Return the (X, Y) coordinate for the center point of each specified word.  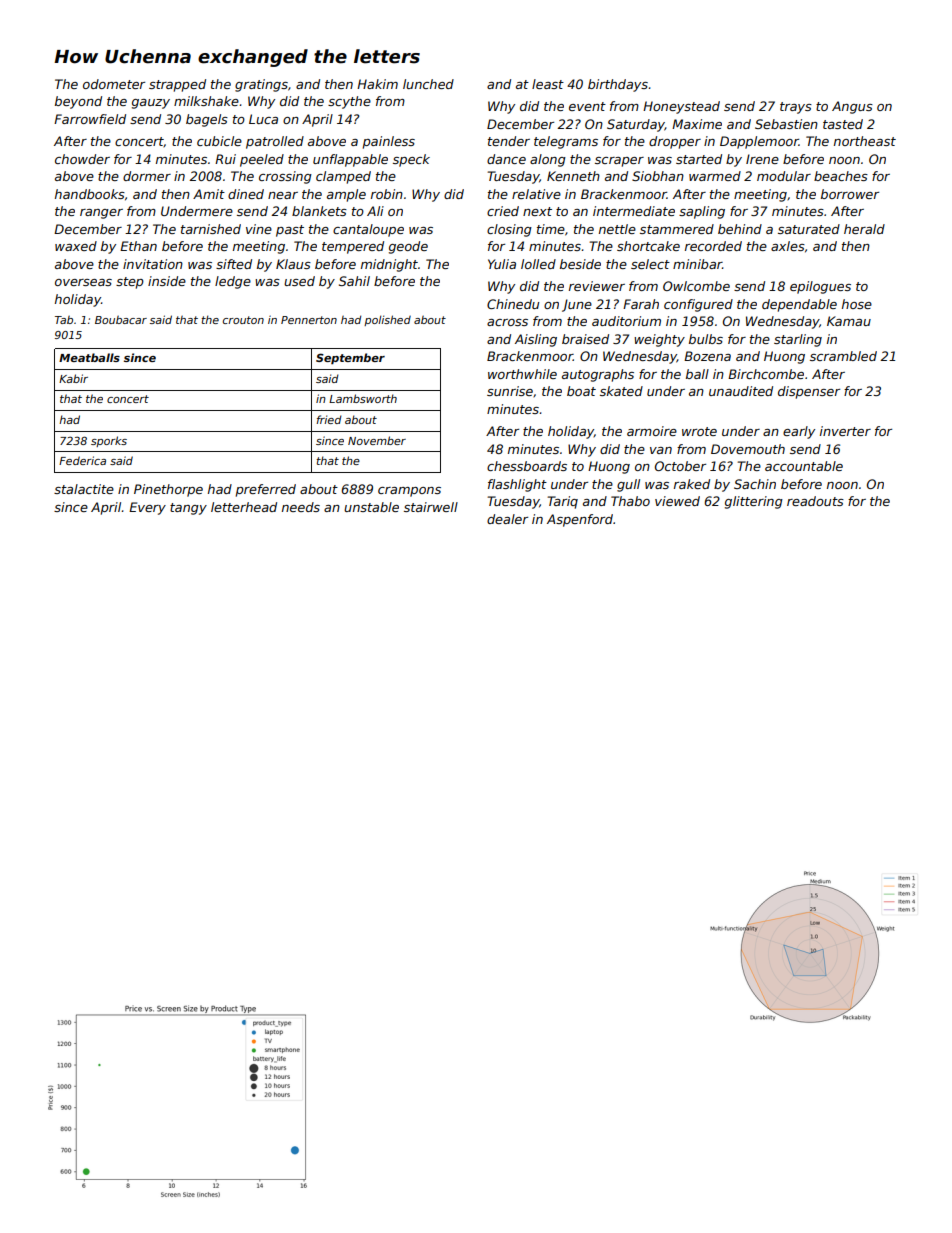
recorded (713, 246)
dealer (507, 519)
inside (167, 281)
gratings (261, 85)
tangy (188, 509)
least (548, 84)
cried (503, 211)
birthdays (618, 85)
